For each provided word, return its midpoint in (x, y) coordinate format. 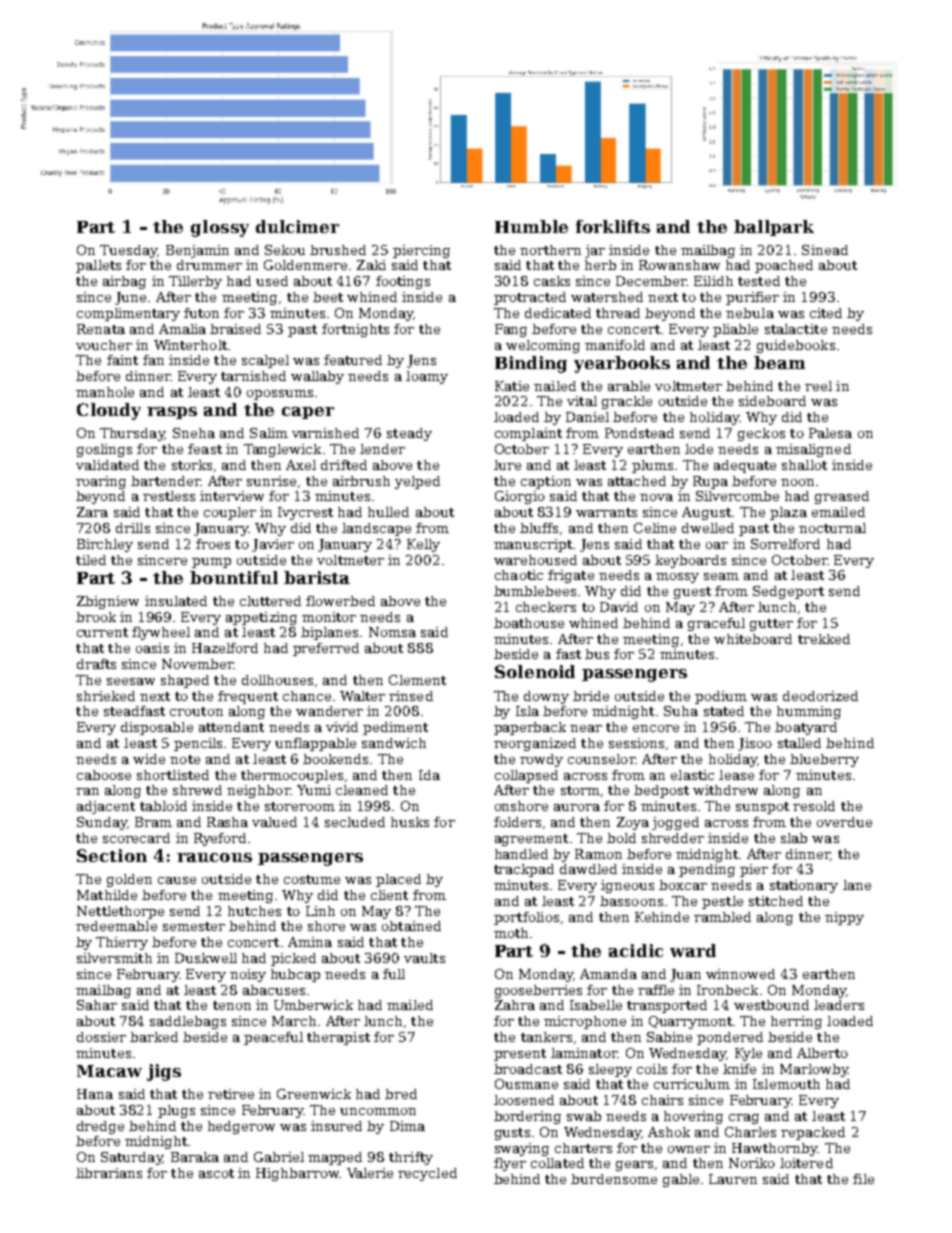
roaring (101, 482)
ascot (216, 1173)
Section (112, 855)
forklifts (613, 226)
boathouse (529, 623)
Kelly (423, 545)
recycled (427, 1174)
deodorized (820, 696)
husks (410, 822)
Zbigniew (108, 602)
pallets (98, 266)
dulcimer (297, 226)
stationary (804, 886)
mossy (677, 578)
